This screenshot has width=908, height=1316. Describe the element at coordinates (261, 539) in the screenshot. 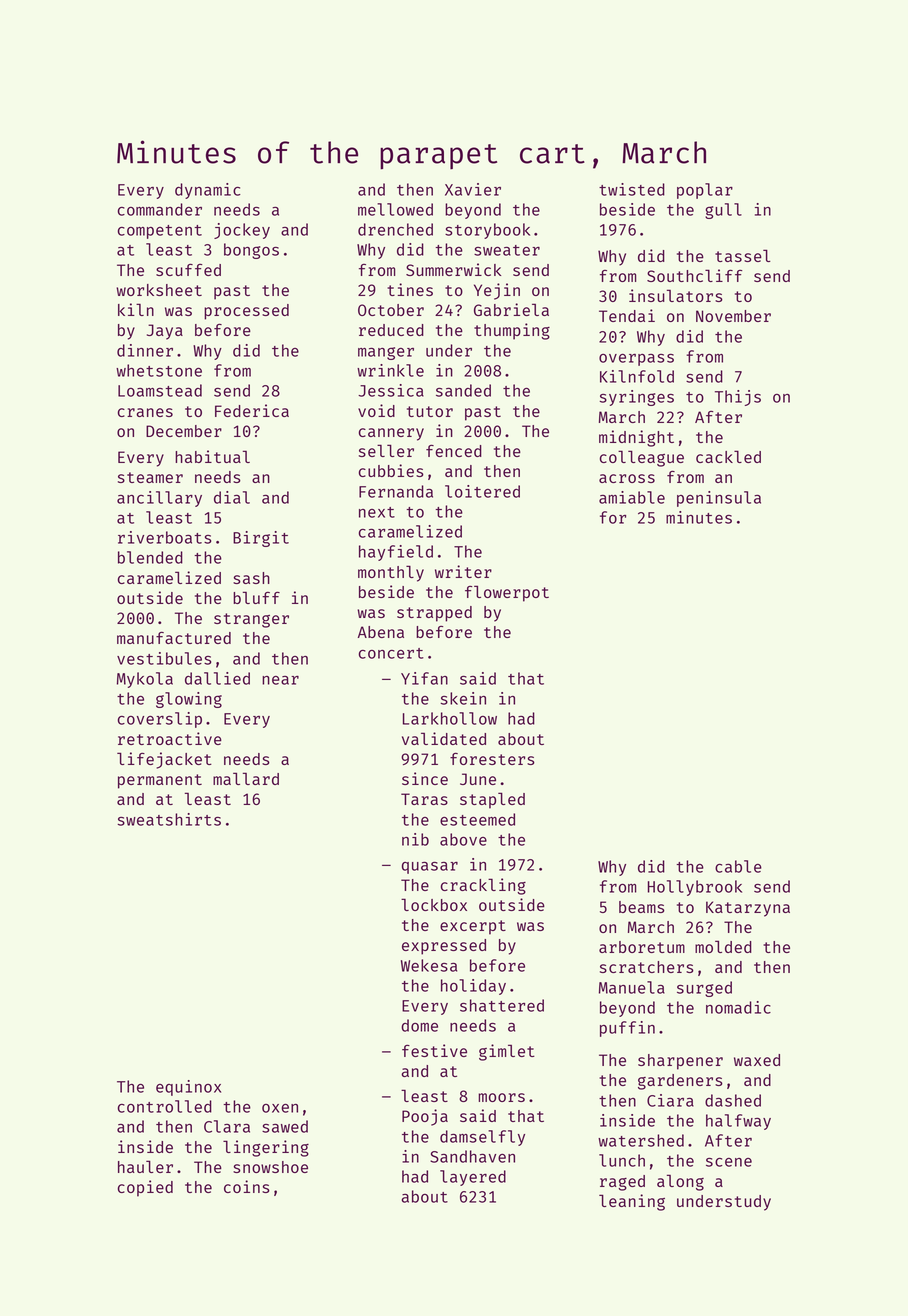

I see `Birgit` at that location.
